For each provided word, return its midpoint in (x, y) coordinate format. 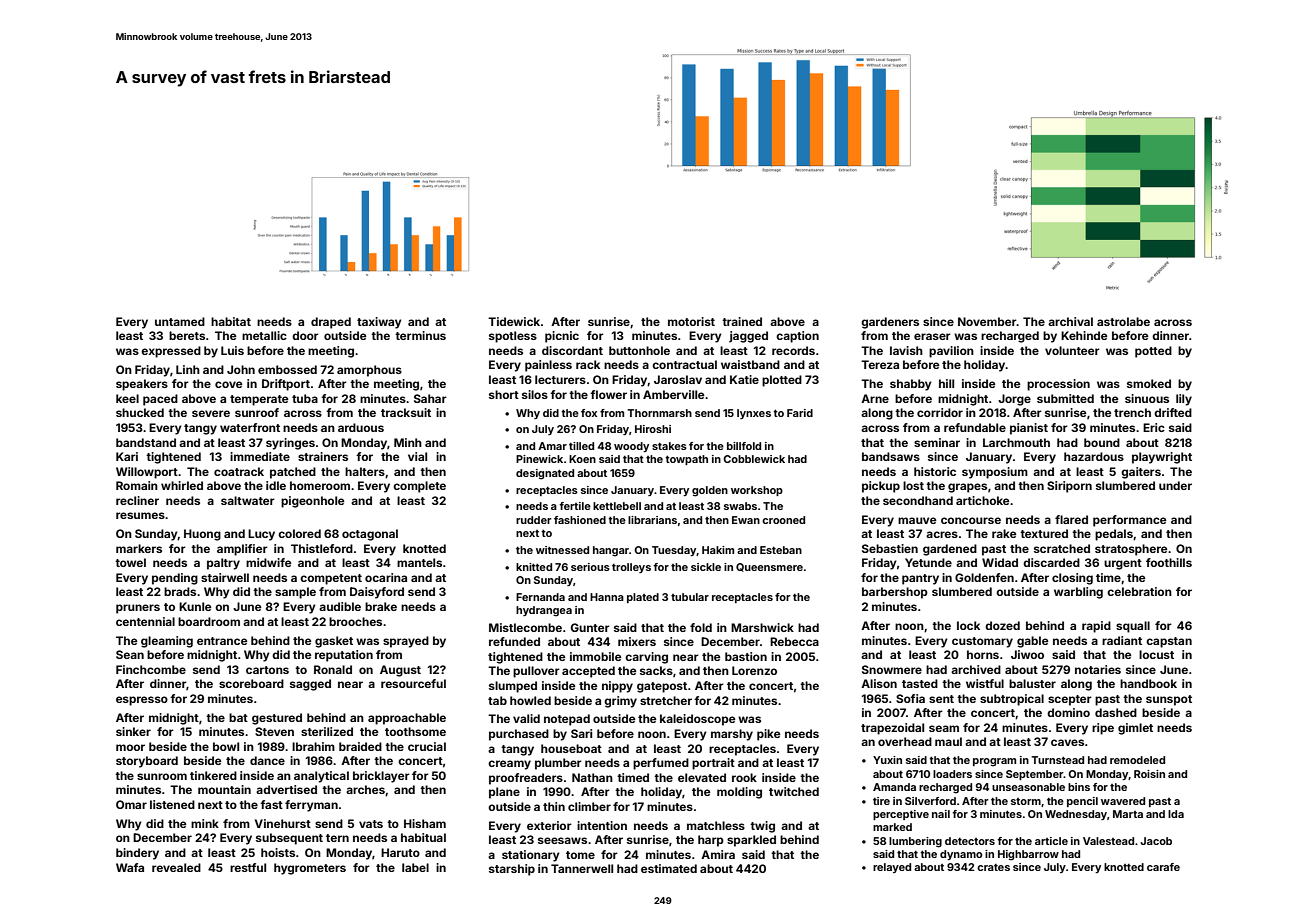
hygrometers (310, 869)
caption (797, 337)
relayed (892, 868)
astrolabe (1123, 321)
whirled (182, 485)
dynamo (961, 855)
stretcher (666, 700)
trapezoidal (892, 729)
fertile (575, 506)
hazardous (1094, 456)
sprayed (406, 642)
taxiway (379, 323)
